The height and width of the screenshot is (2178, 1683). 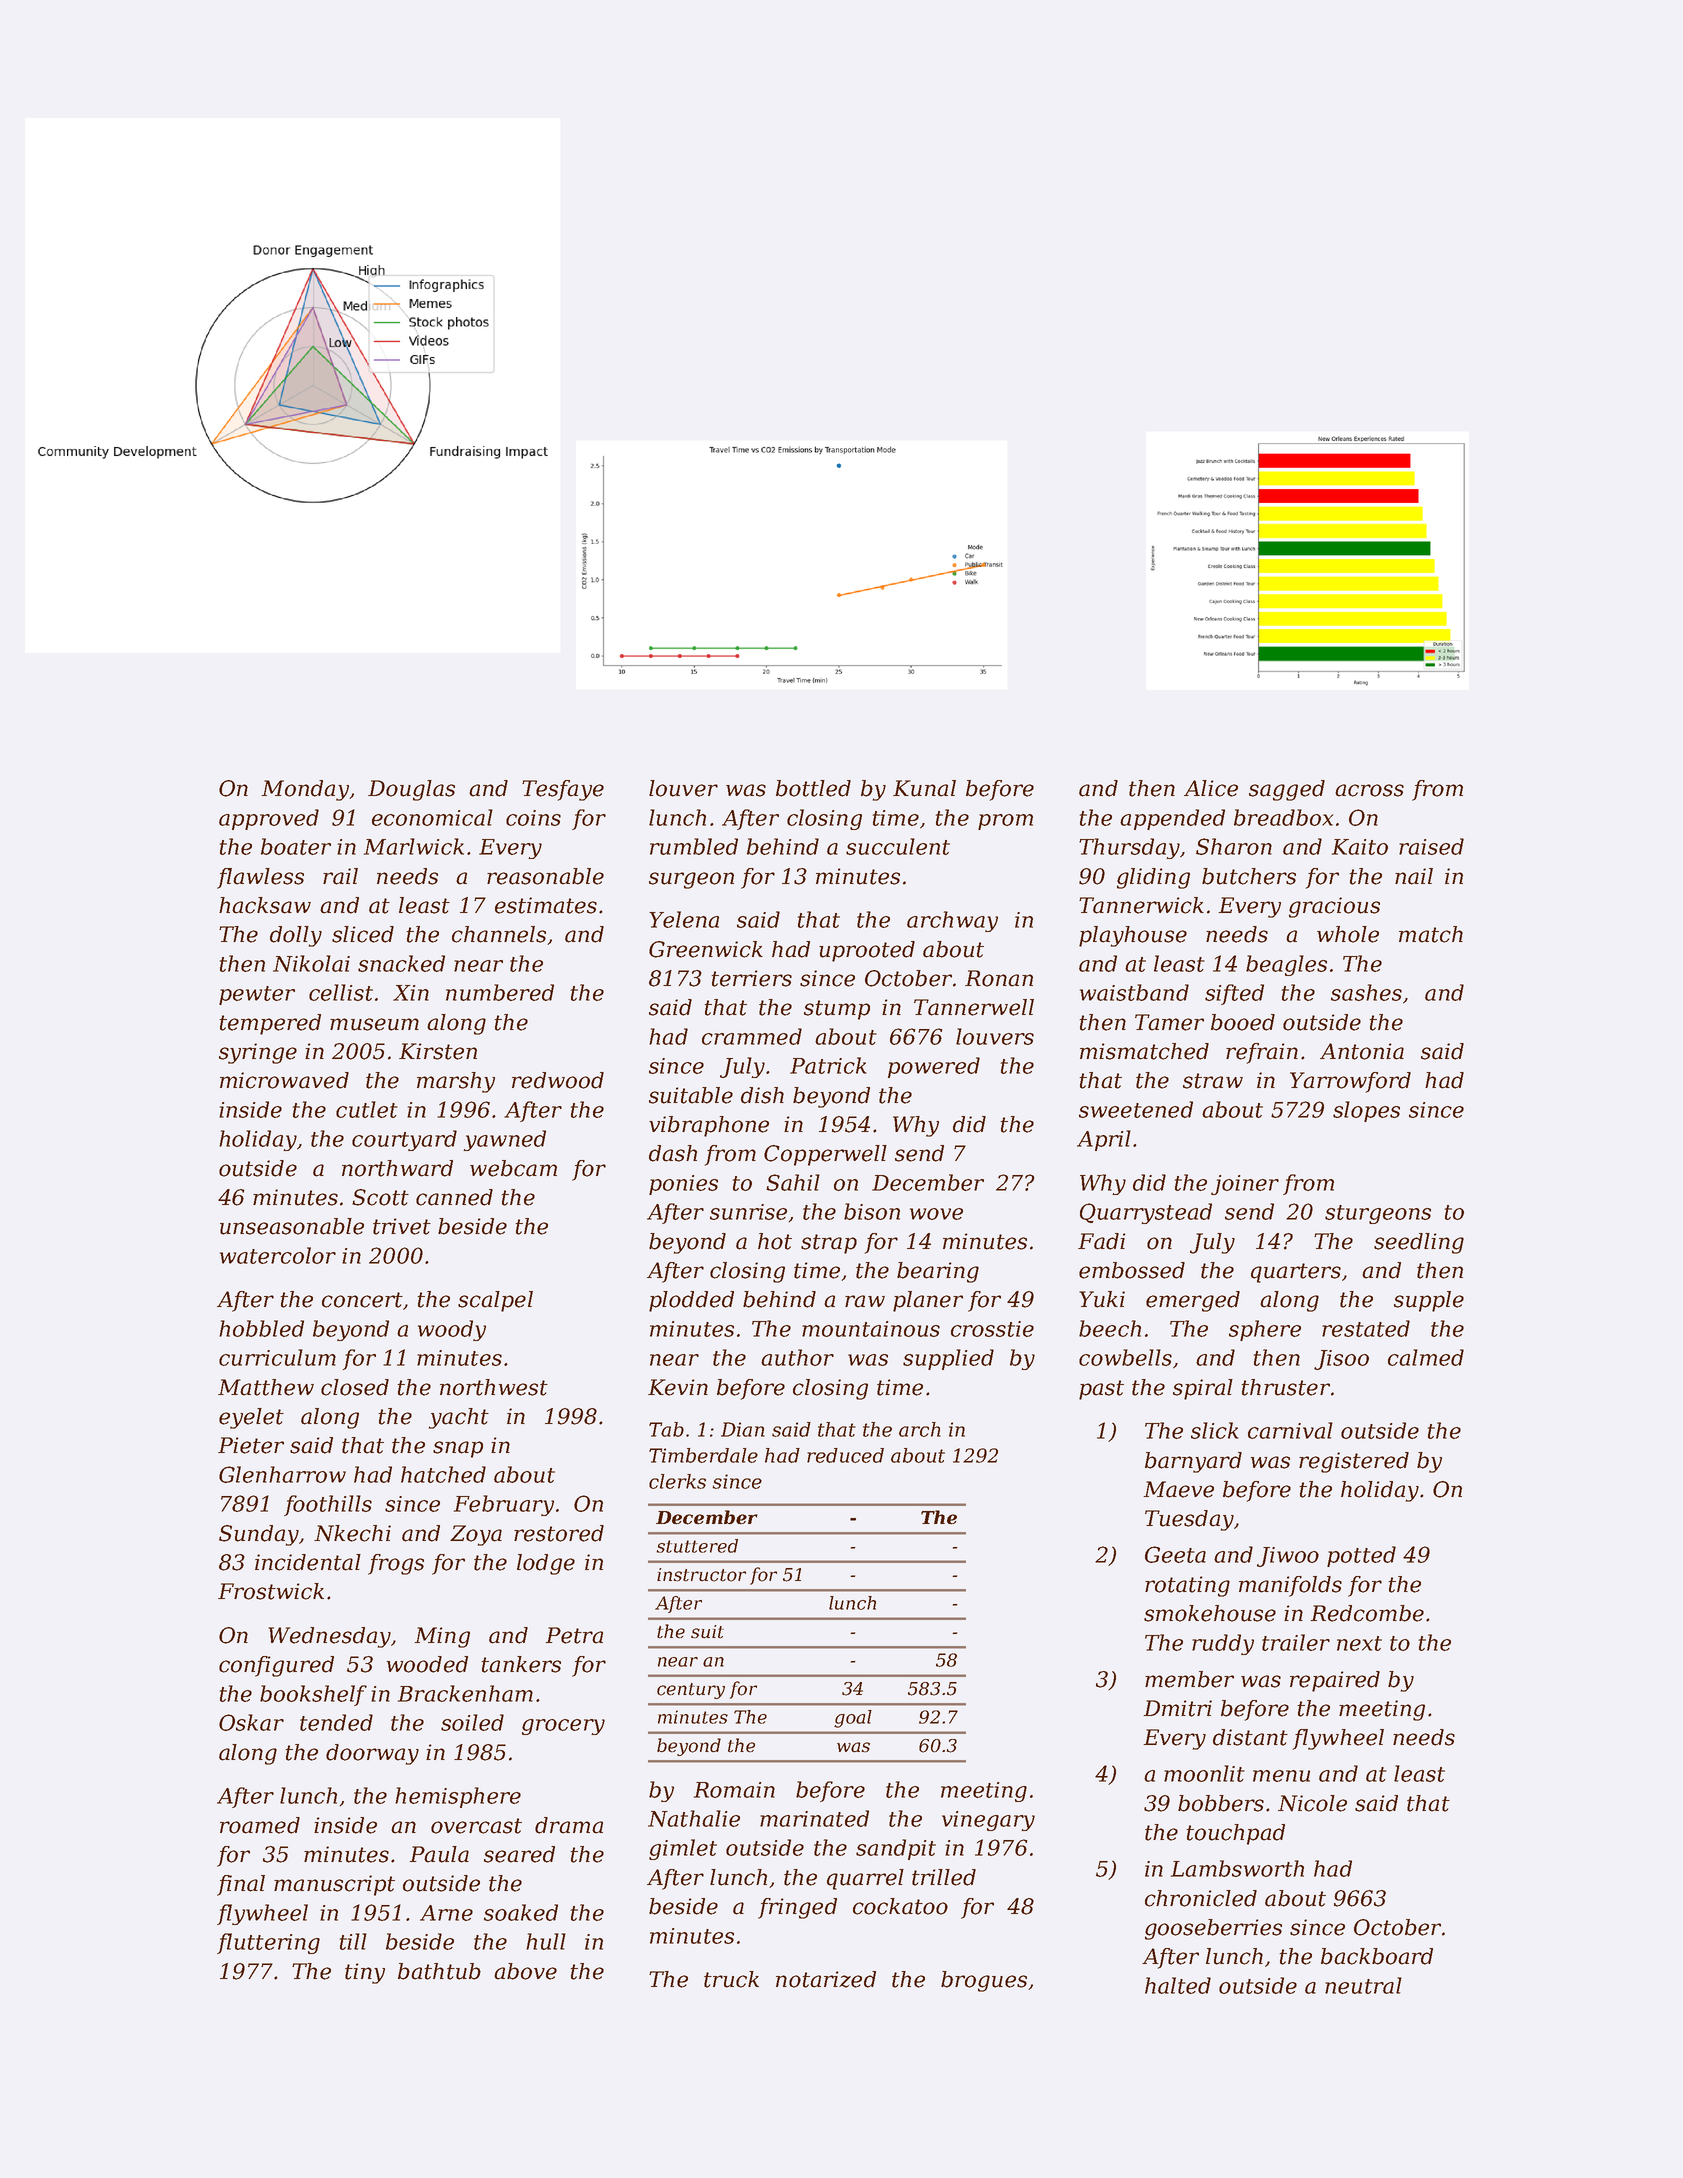 What do you see at coordinates (1377, 1956) in the screenshot?
I see `backboard` at bounding box center [1377, 1956].
